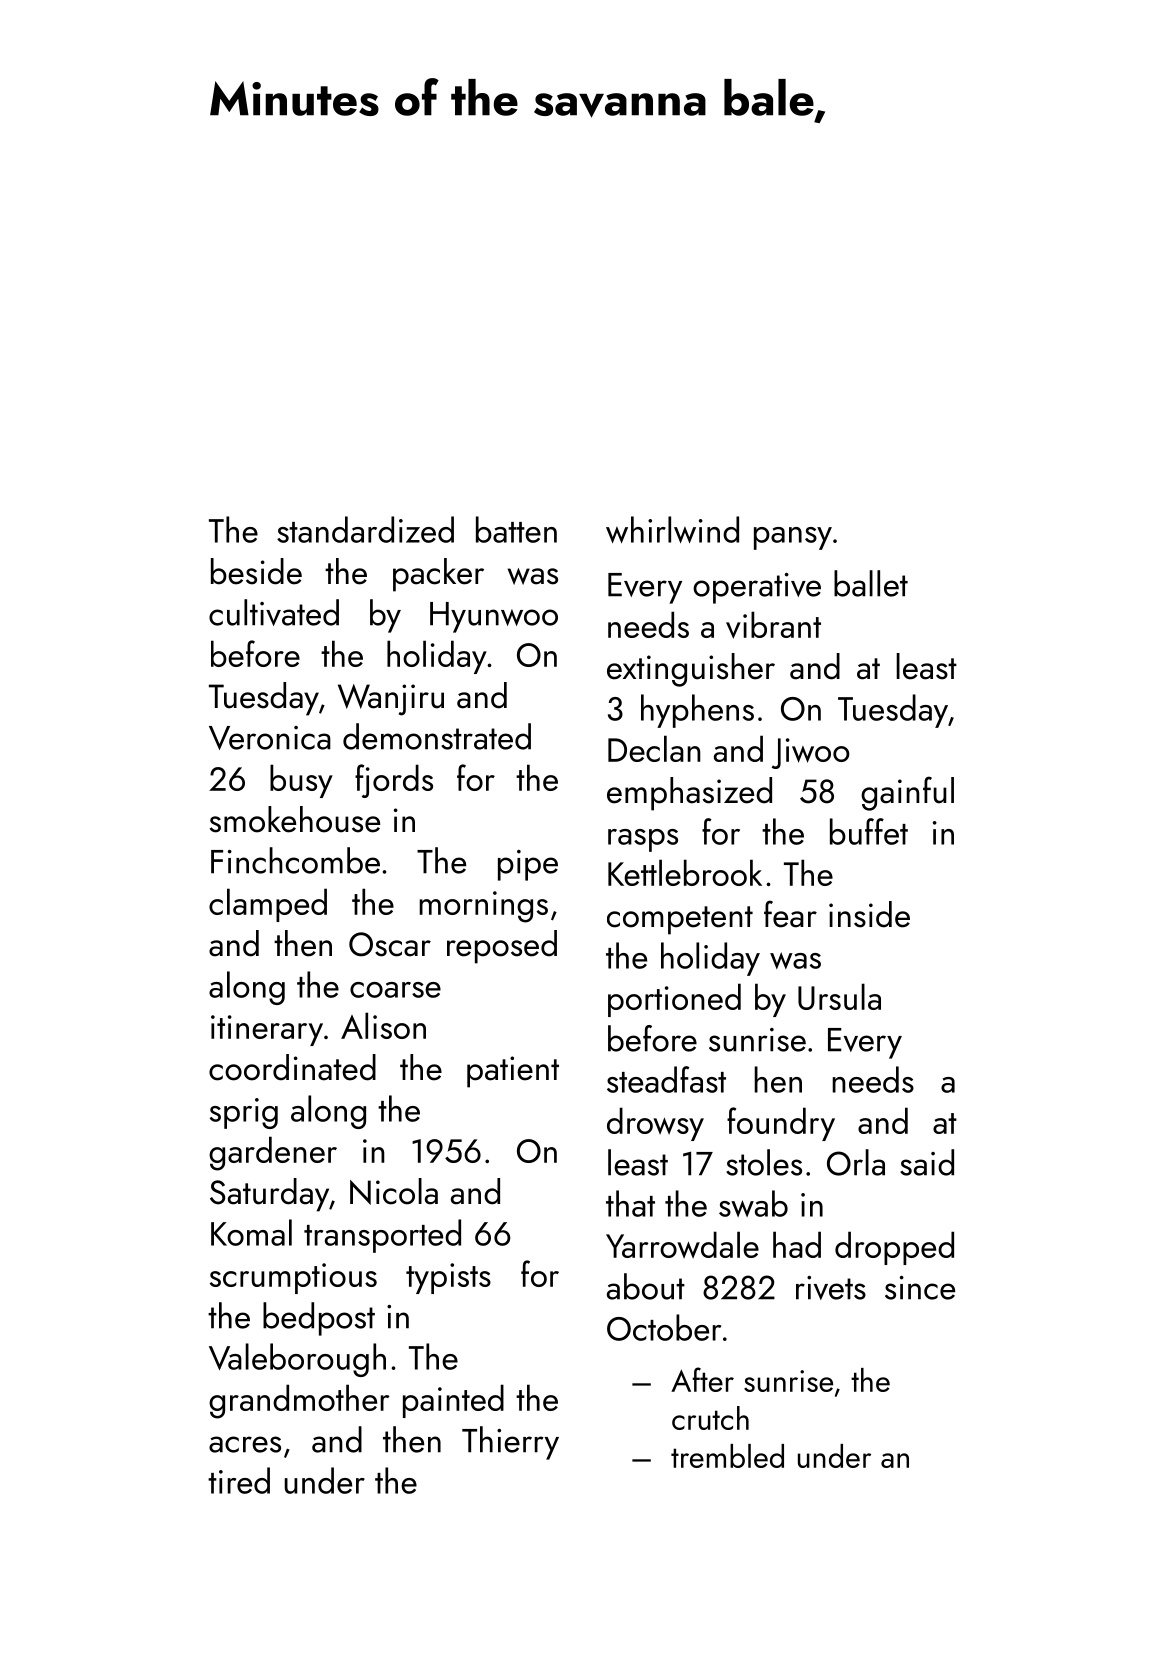 This screenshot has height=1654, width=1165. Describe the element at coordinates (438, 575) in the screenshot. I see `packer` at that location.
